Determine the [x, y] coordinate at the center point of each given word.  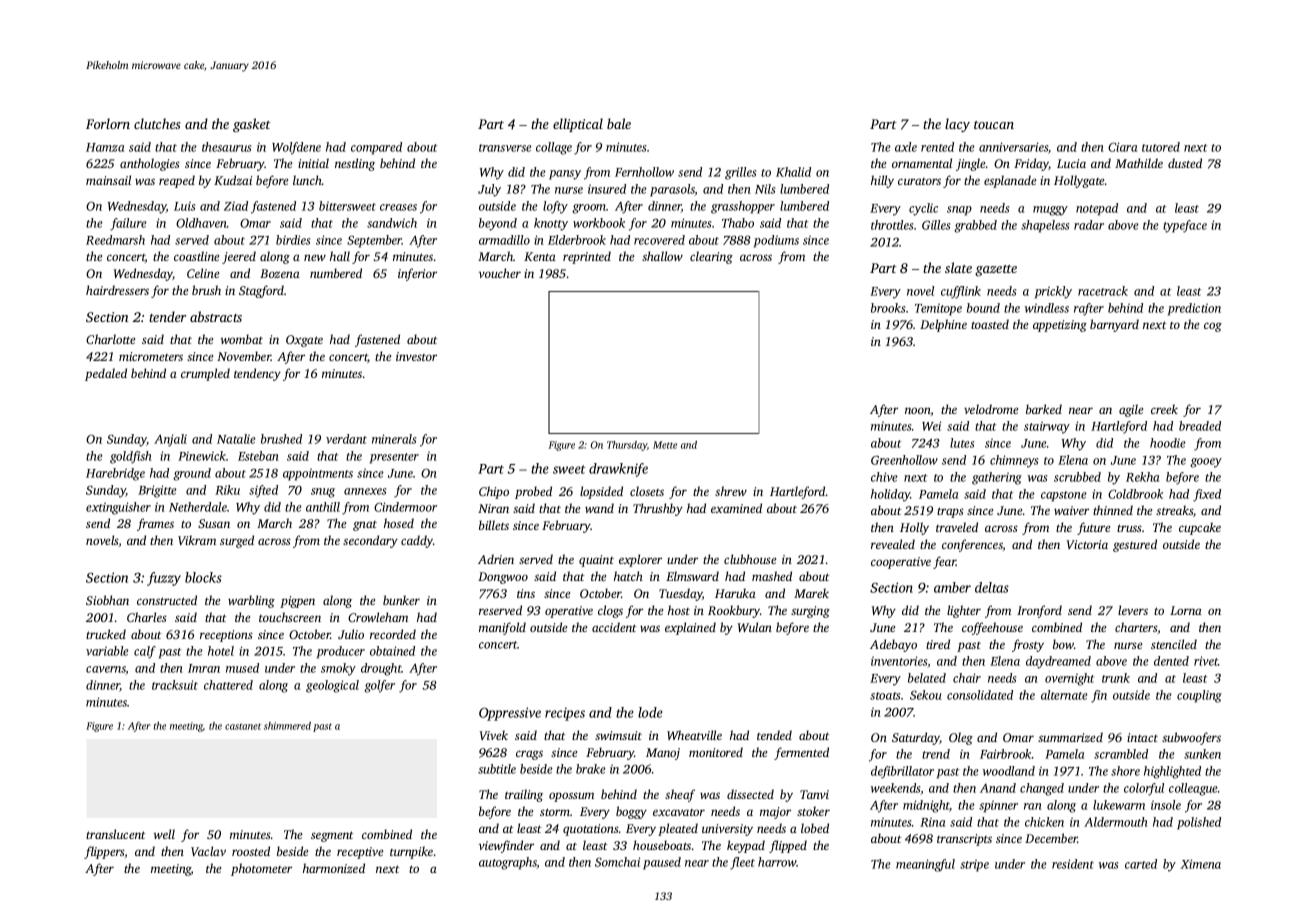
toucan [994, 125]
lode [650, 712]
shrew [731, 491]
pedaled [106, 374]
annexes [365, 491]
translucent [116, 834]
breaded [1200, 426]
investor [416, 356]
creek [1164, 409]
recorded [393, 634]
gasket [252, 125]
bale [619, 123]
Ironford [1039, 611]
